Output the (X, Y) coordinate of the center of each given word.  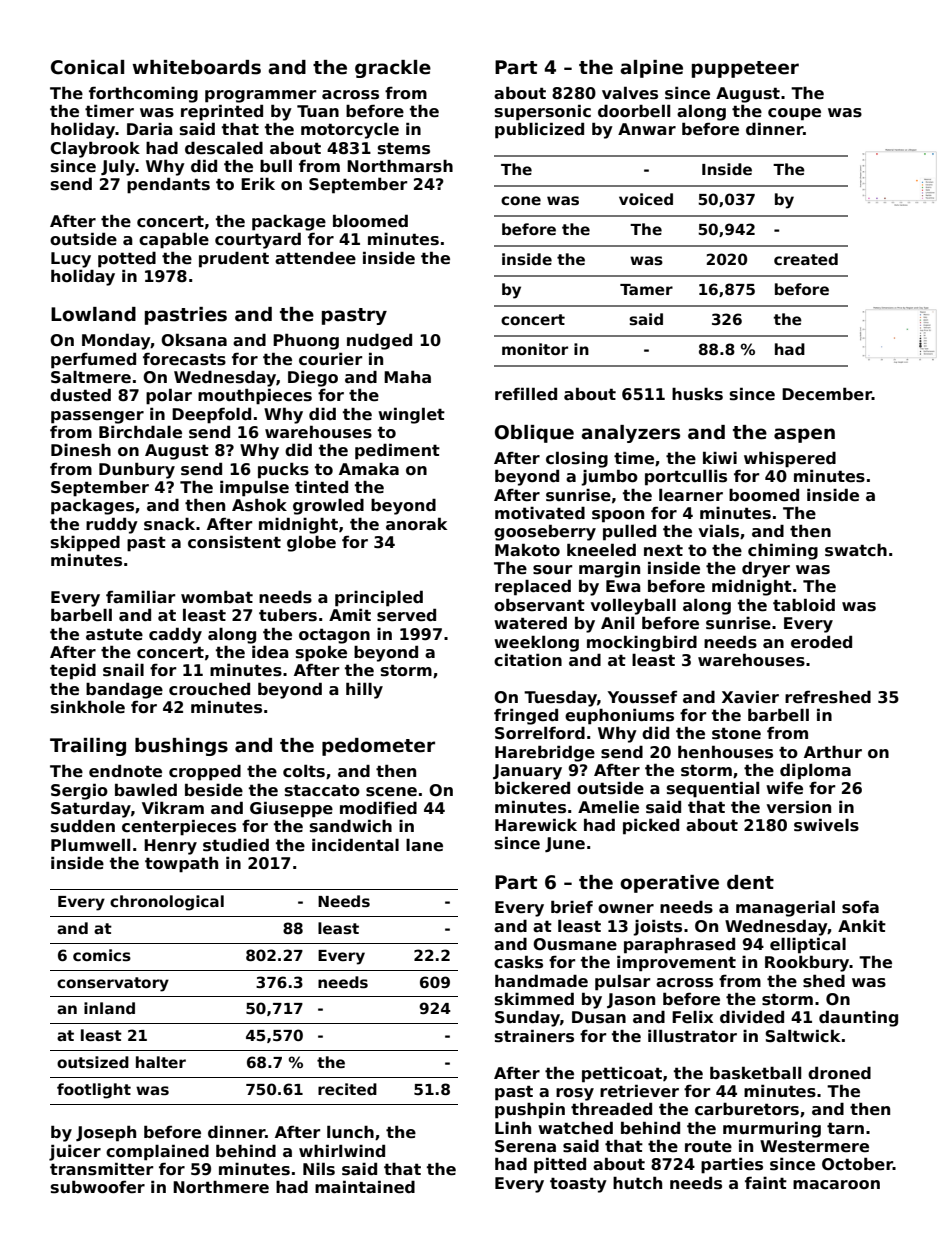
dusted (80, 395)
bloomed (370, 221)
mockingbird (642, 643)
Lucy (71, 260)
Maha (407, 377)
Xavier (750, 696)
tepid (73, 672)
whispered (790, 460)
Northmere (221, 1187)
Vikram (173, 807)
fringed (526, 716)
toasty (578, 1185)
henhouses (725, 752)
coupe (794, 114)
